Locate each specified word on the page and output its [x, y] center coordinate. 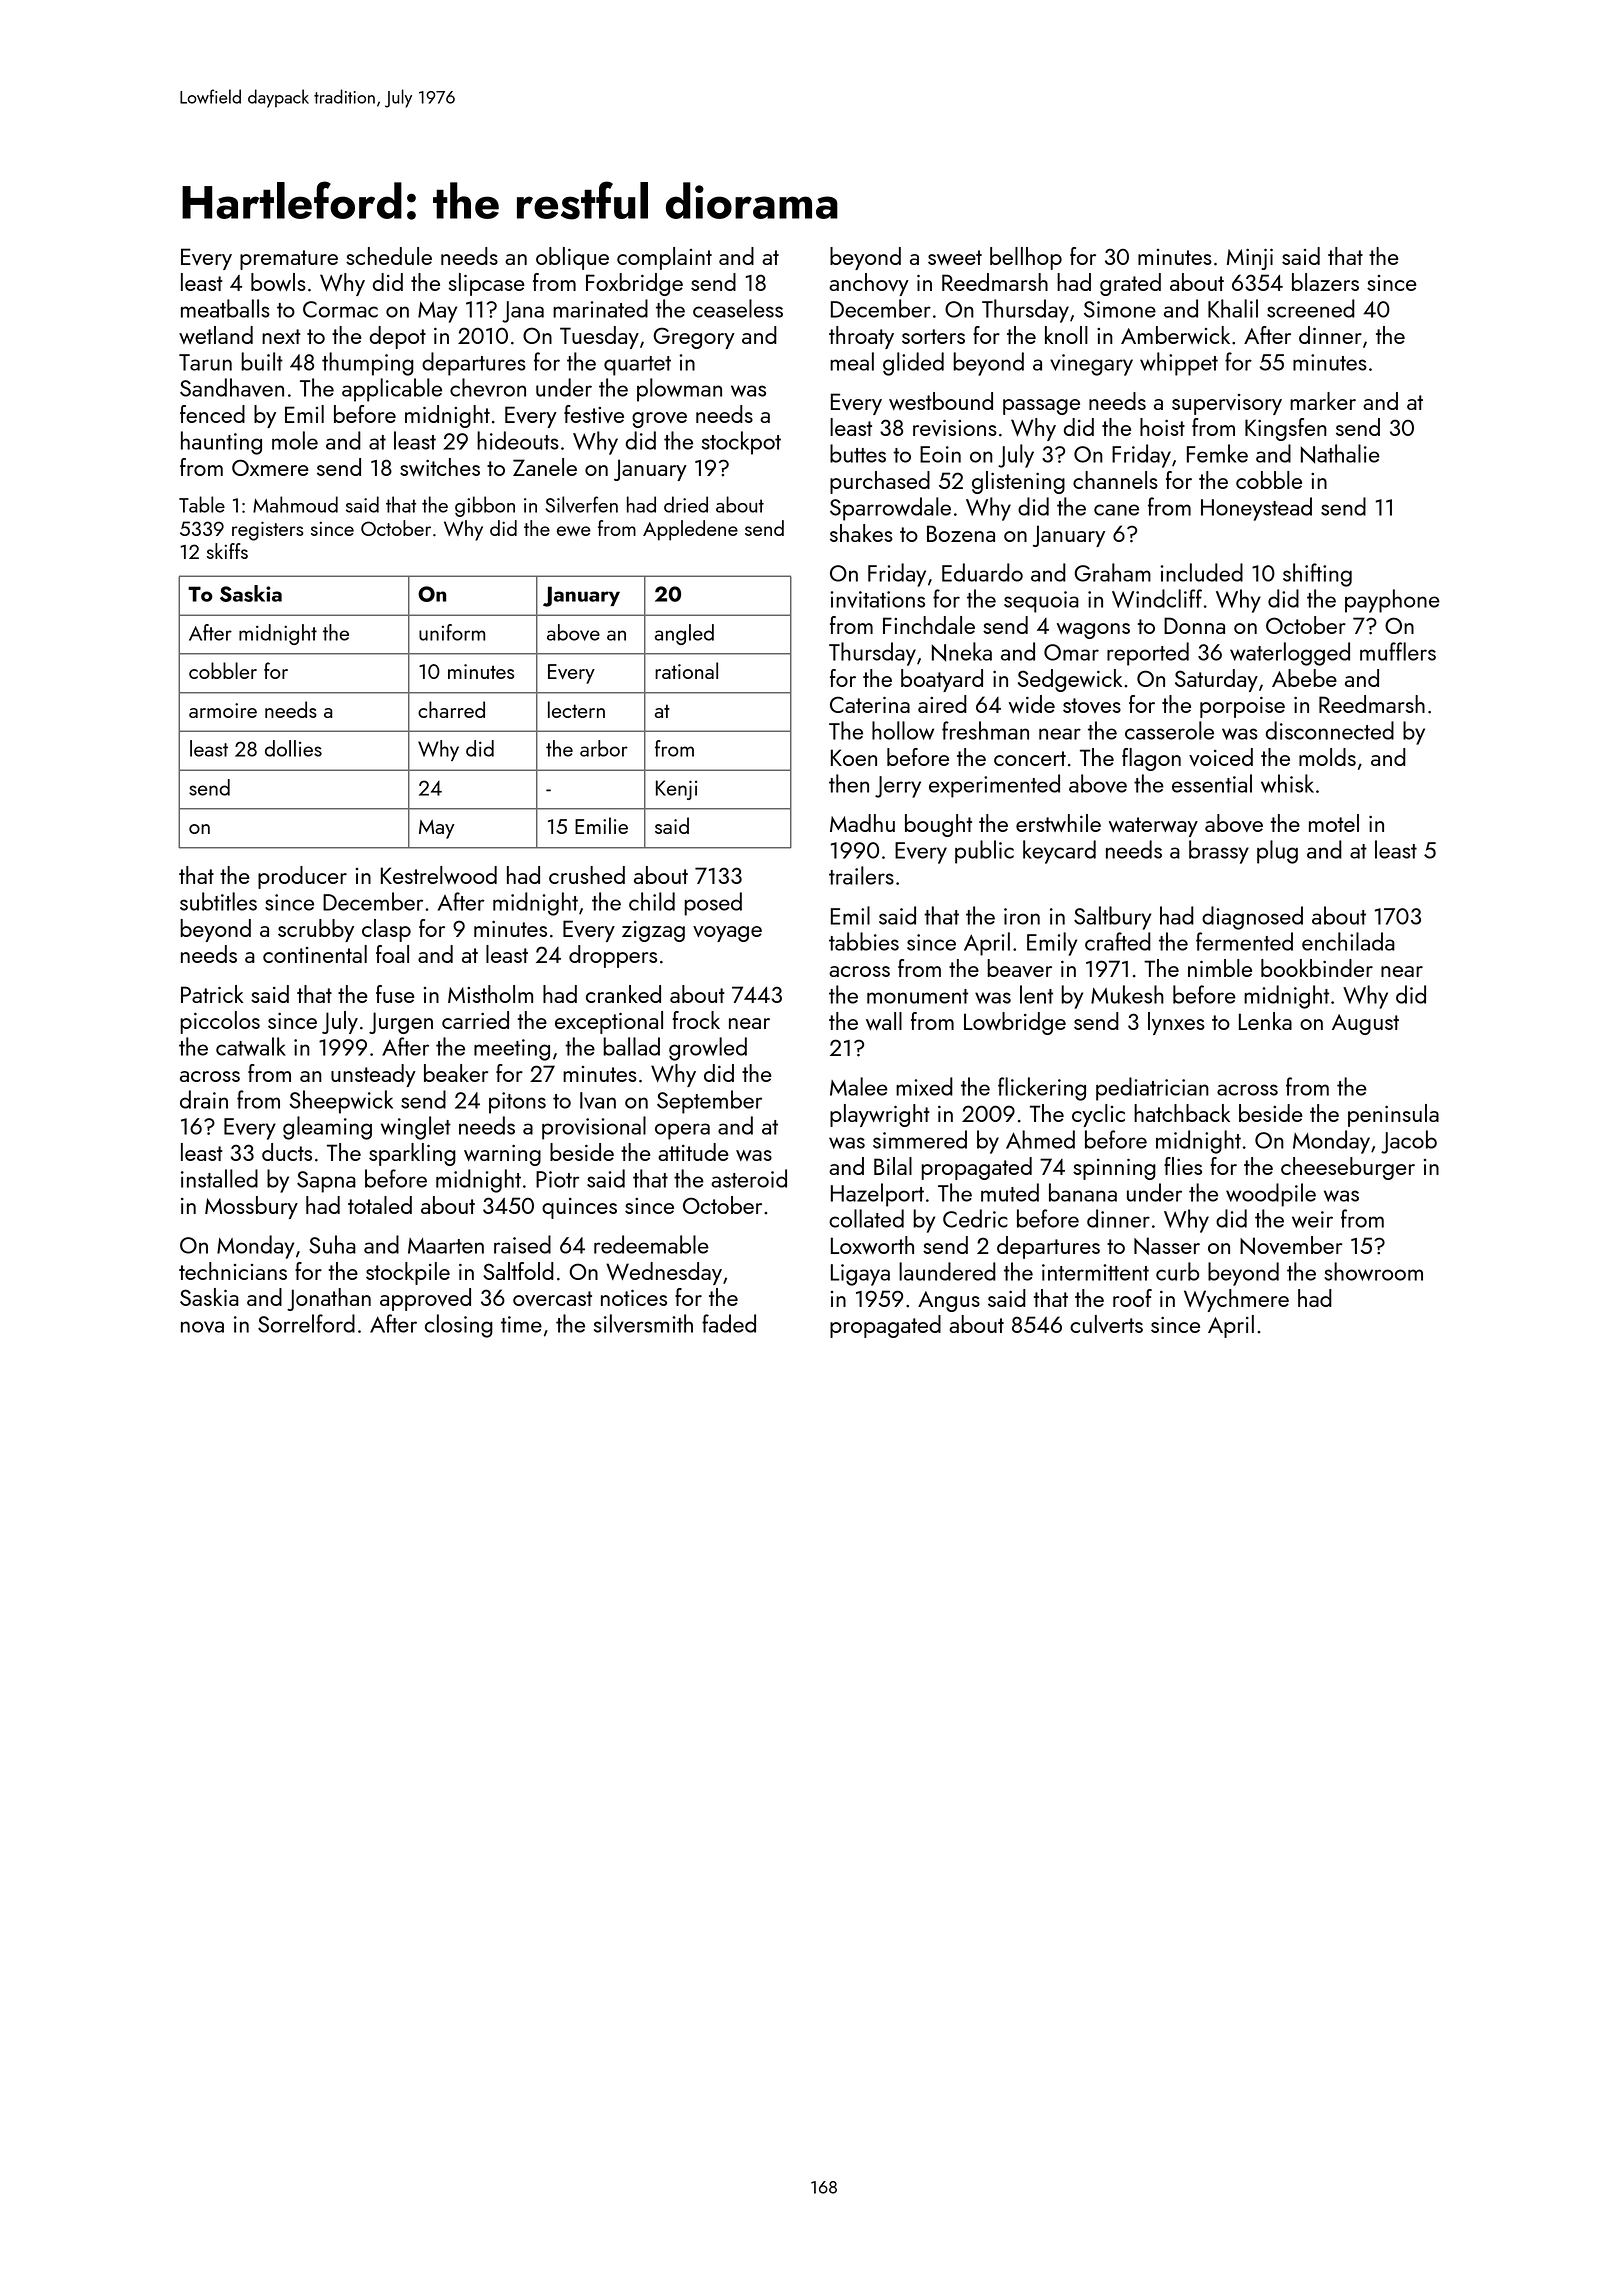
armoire [223, 710]
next [281, 336]
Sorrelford [306, 1323]
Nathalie [1340, 454]
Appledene [690, 530]
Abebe [1304, 678]
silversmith [643, 1323]
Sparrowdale [890, 509]
